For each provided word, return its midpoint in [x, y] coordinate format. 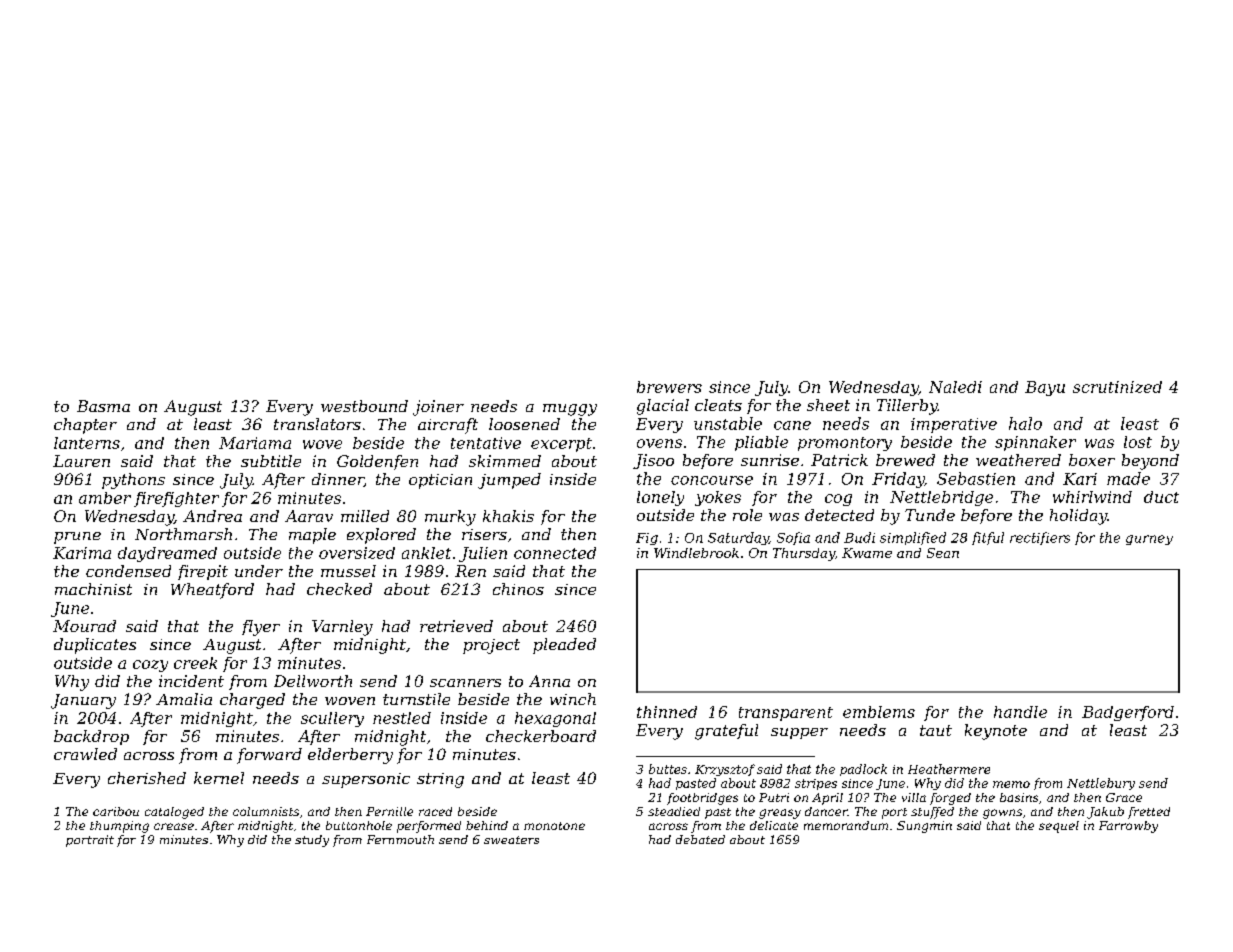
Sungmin [924, 827]
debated [700, 839]
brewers [669, 387]
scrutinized [1117, 387]
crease [174, 826]
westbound [364, 406]
